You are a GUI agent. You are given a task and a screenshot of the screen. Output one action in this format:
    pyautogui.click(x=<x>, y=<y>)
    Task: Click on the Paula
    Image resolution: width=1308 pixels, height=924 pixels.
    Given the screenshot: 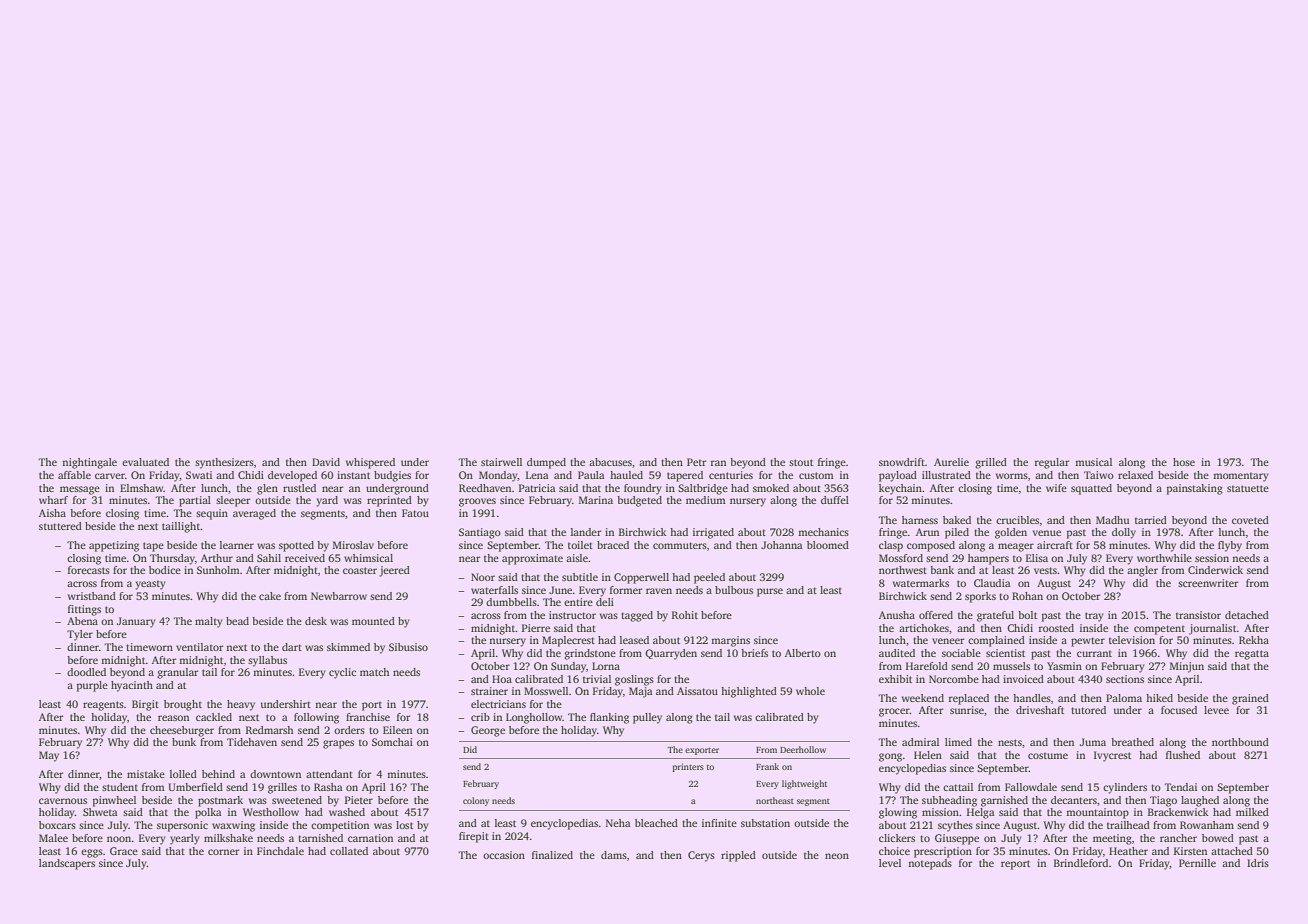 What is the action you would take?
    pyautogui.click(x=591, y=475)
